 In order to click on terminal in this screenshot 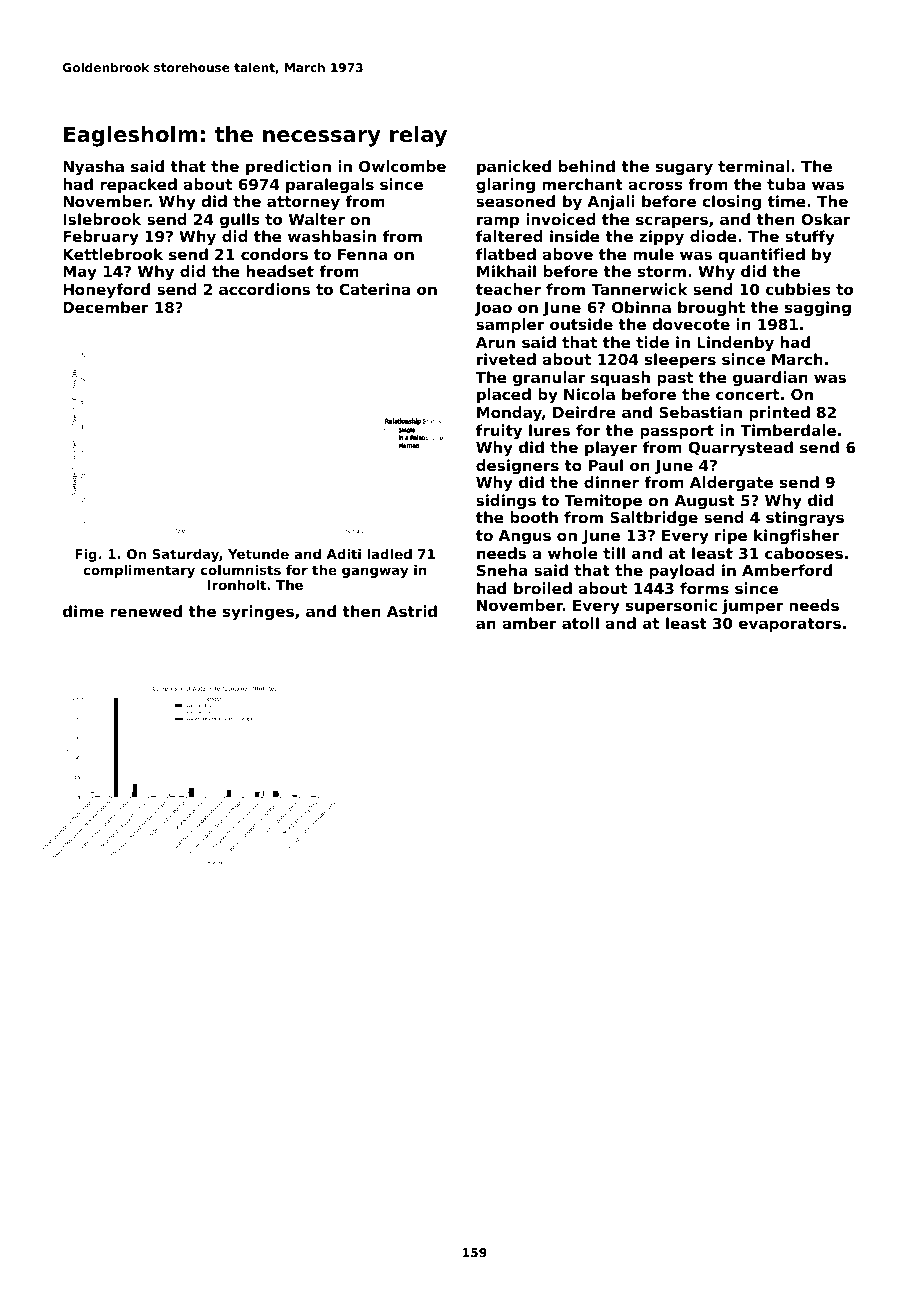, I will do `click(753, 166)`.
